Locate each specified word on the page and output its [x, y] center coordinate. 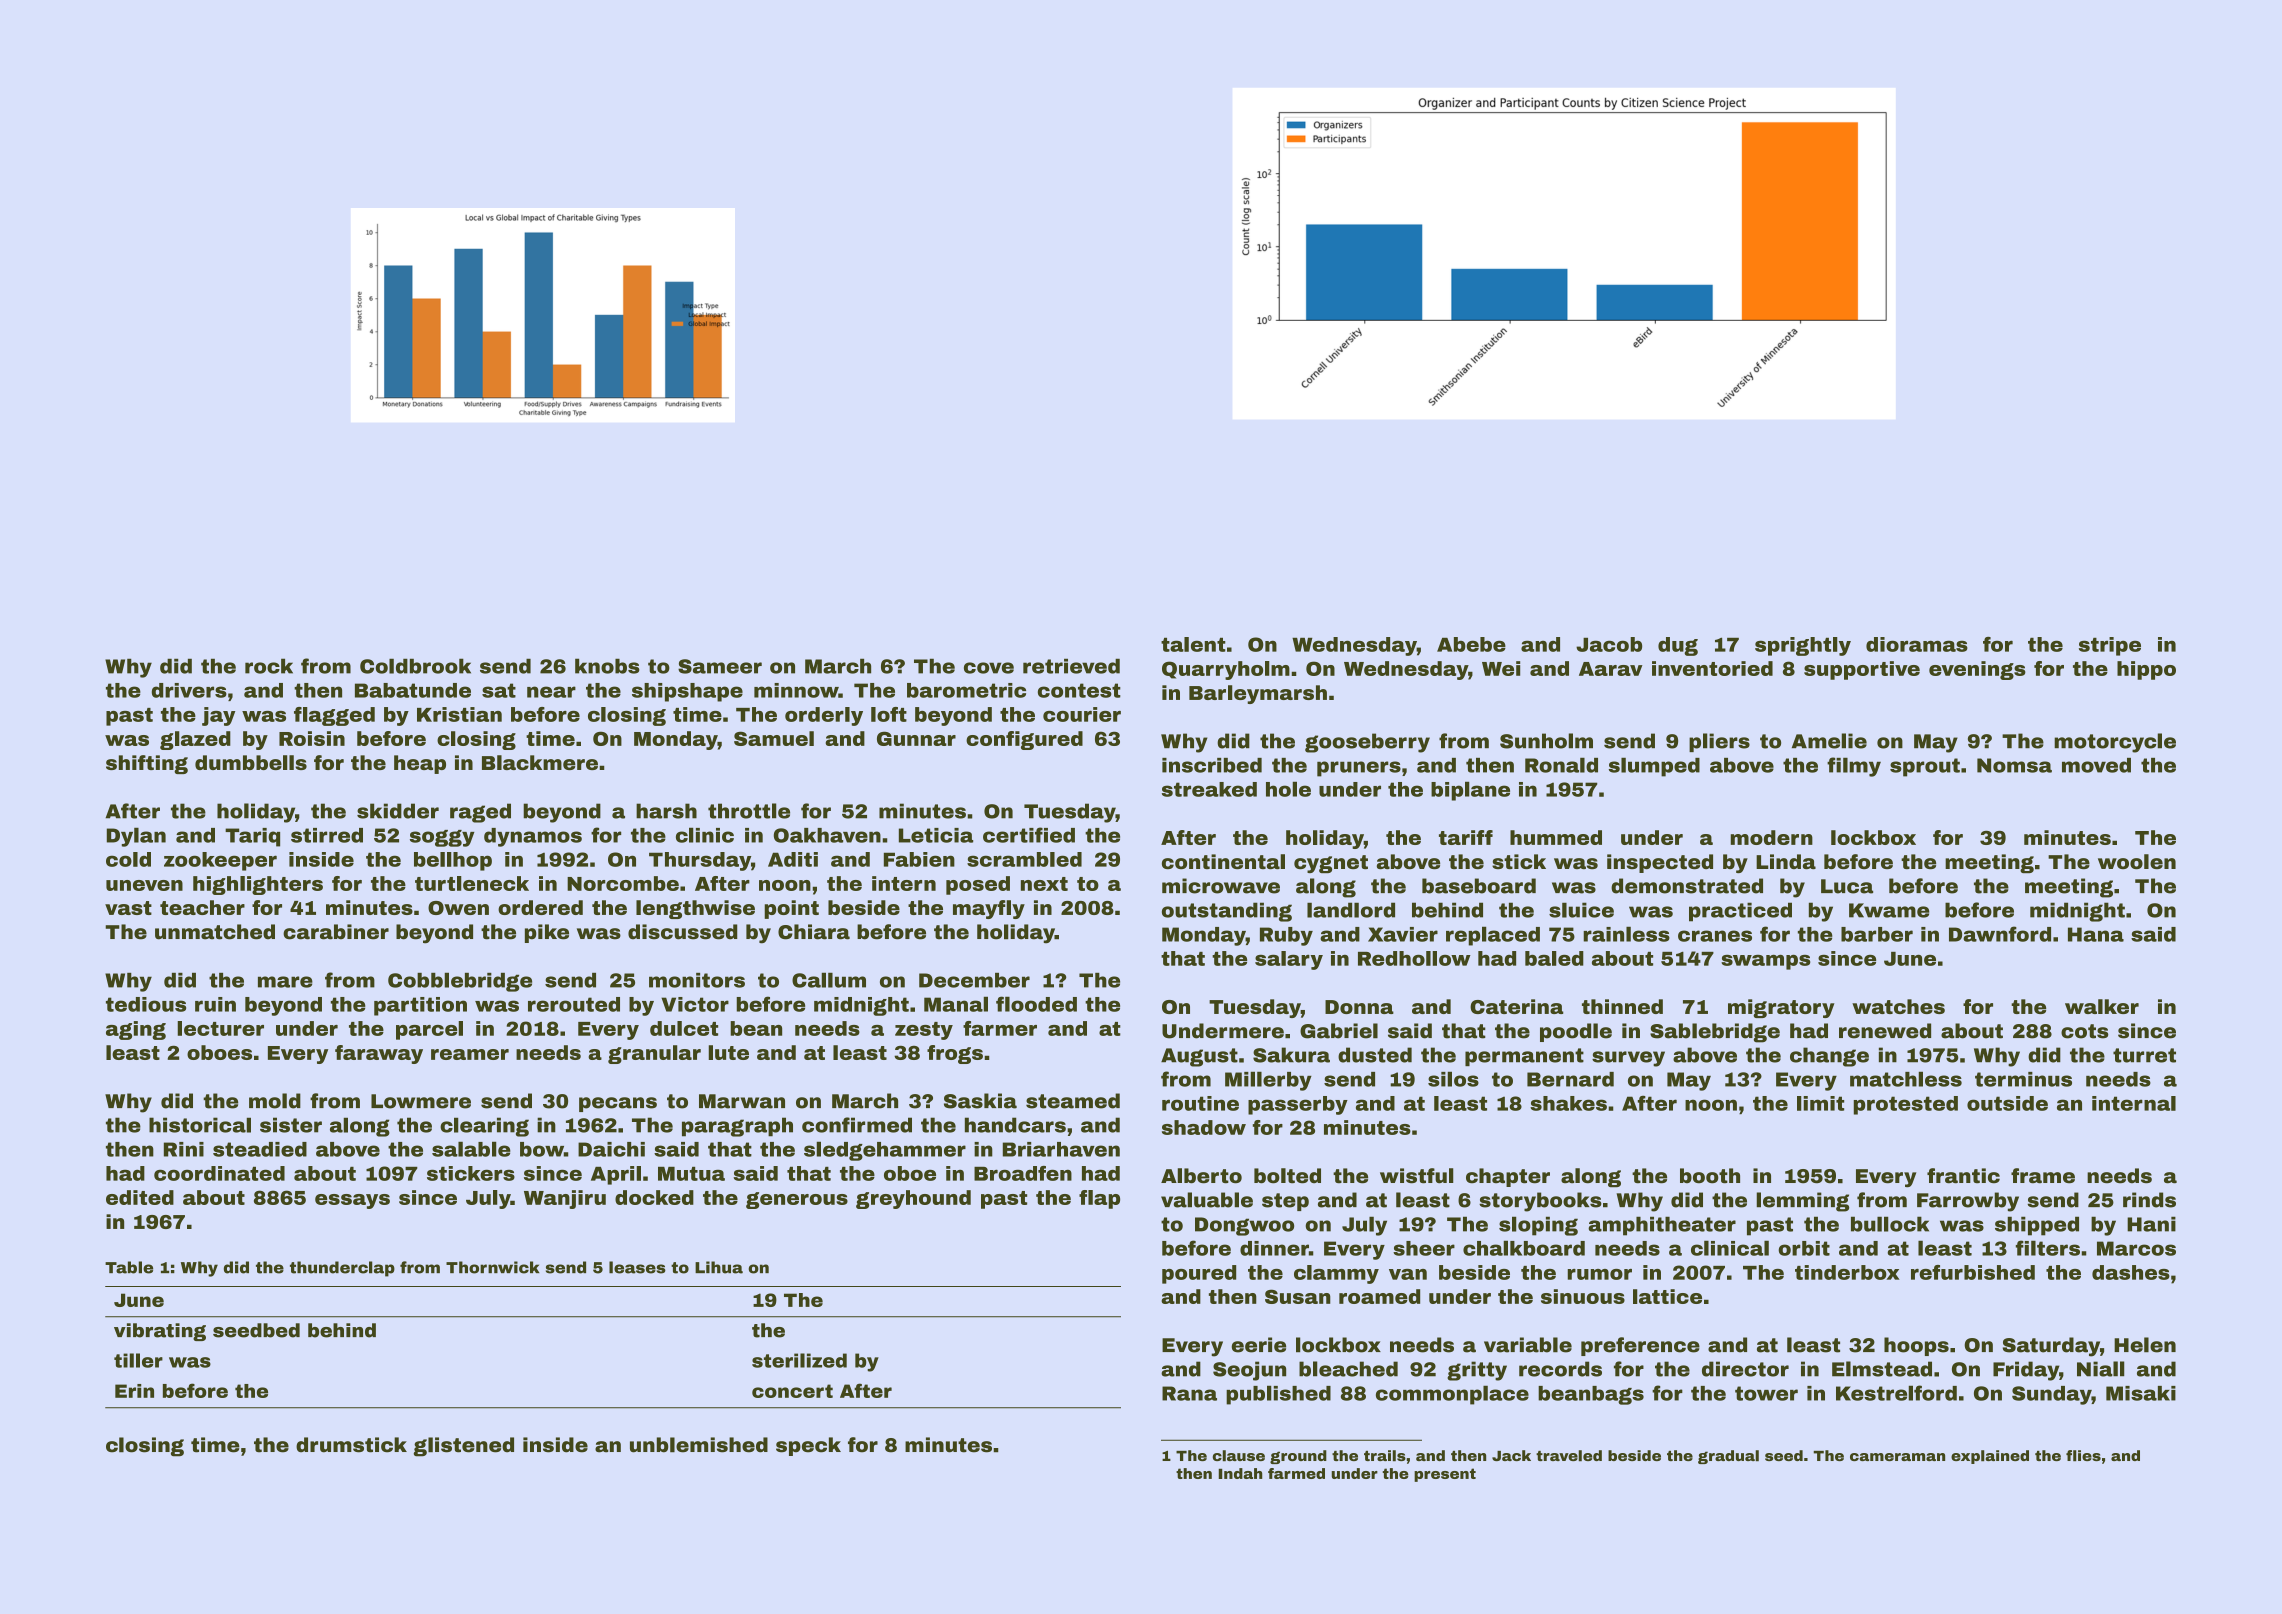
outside [2007, 1103]
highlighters [258, 885]
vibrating [160, 1332]
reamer [470, 1054]
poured [1199, 1274]
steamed [1073, 1101]
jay [218, 716]
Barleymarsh [1258, 694]
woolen [2137, 861]
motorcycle [2115, 743]
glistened [463, 1447]
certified [1029, 835]
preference [1640, 1346]
